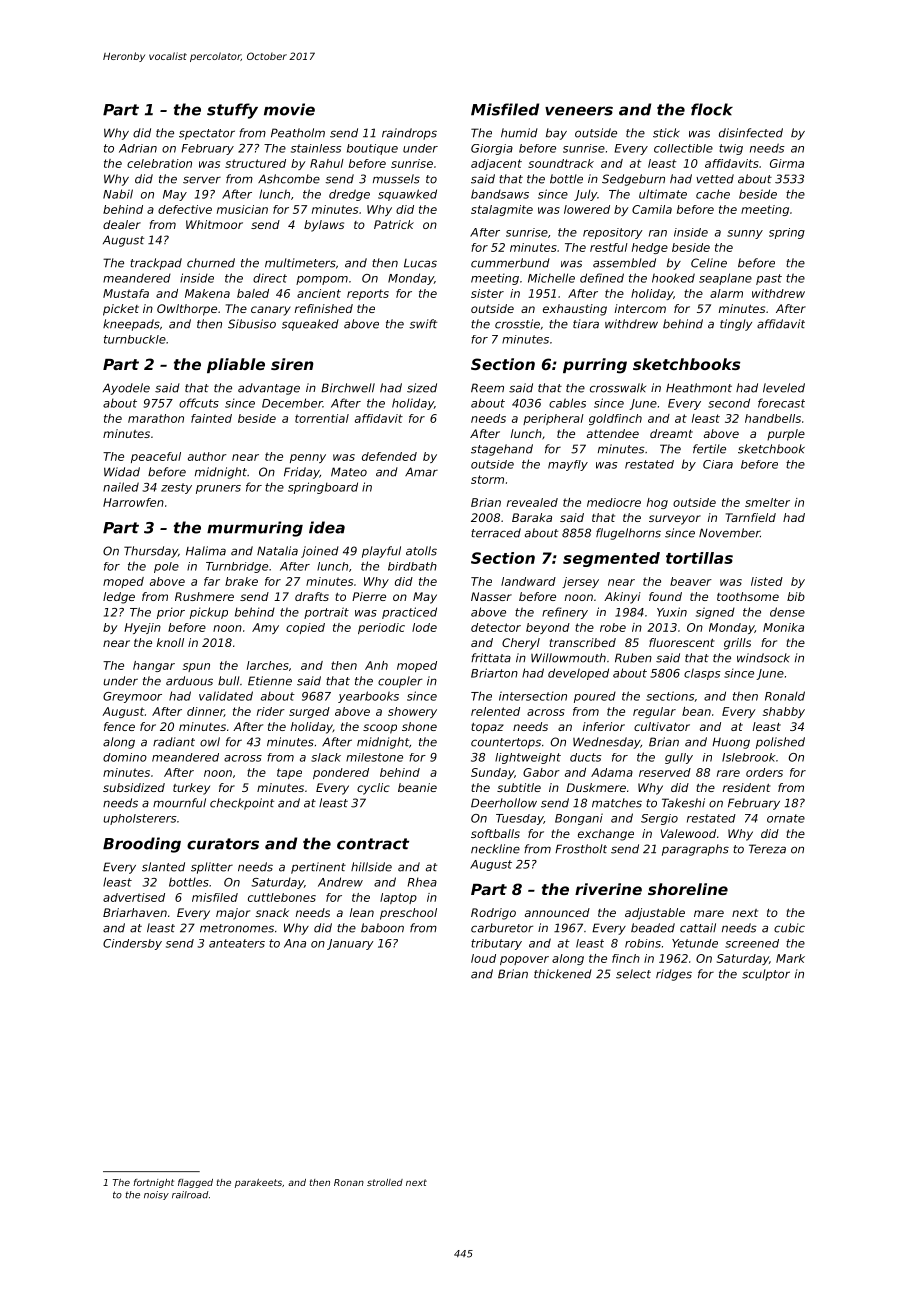 Image resolution: width=908 pixels, height=1316 pixels. Describe the element at coordinates (491, 596) in the image. I see `Nasser` at that location.
